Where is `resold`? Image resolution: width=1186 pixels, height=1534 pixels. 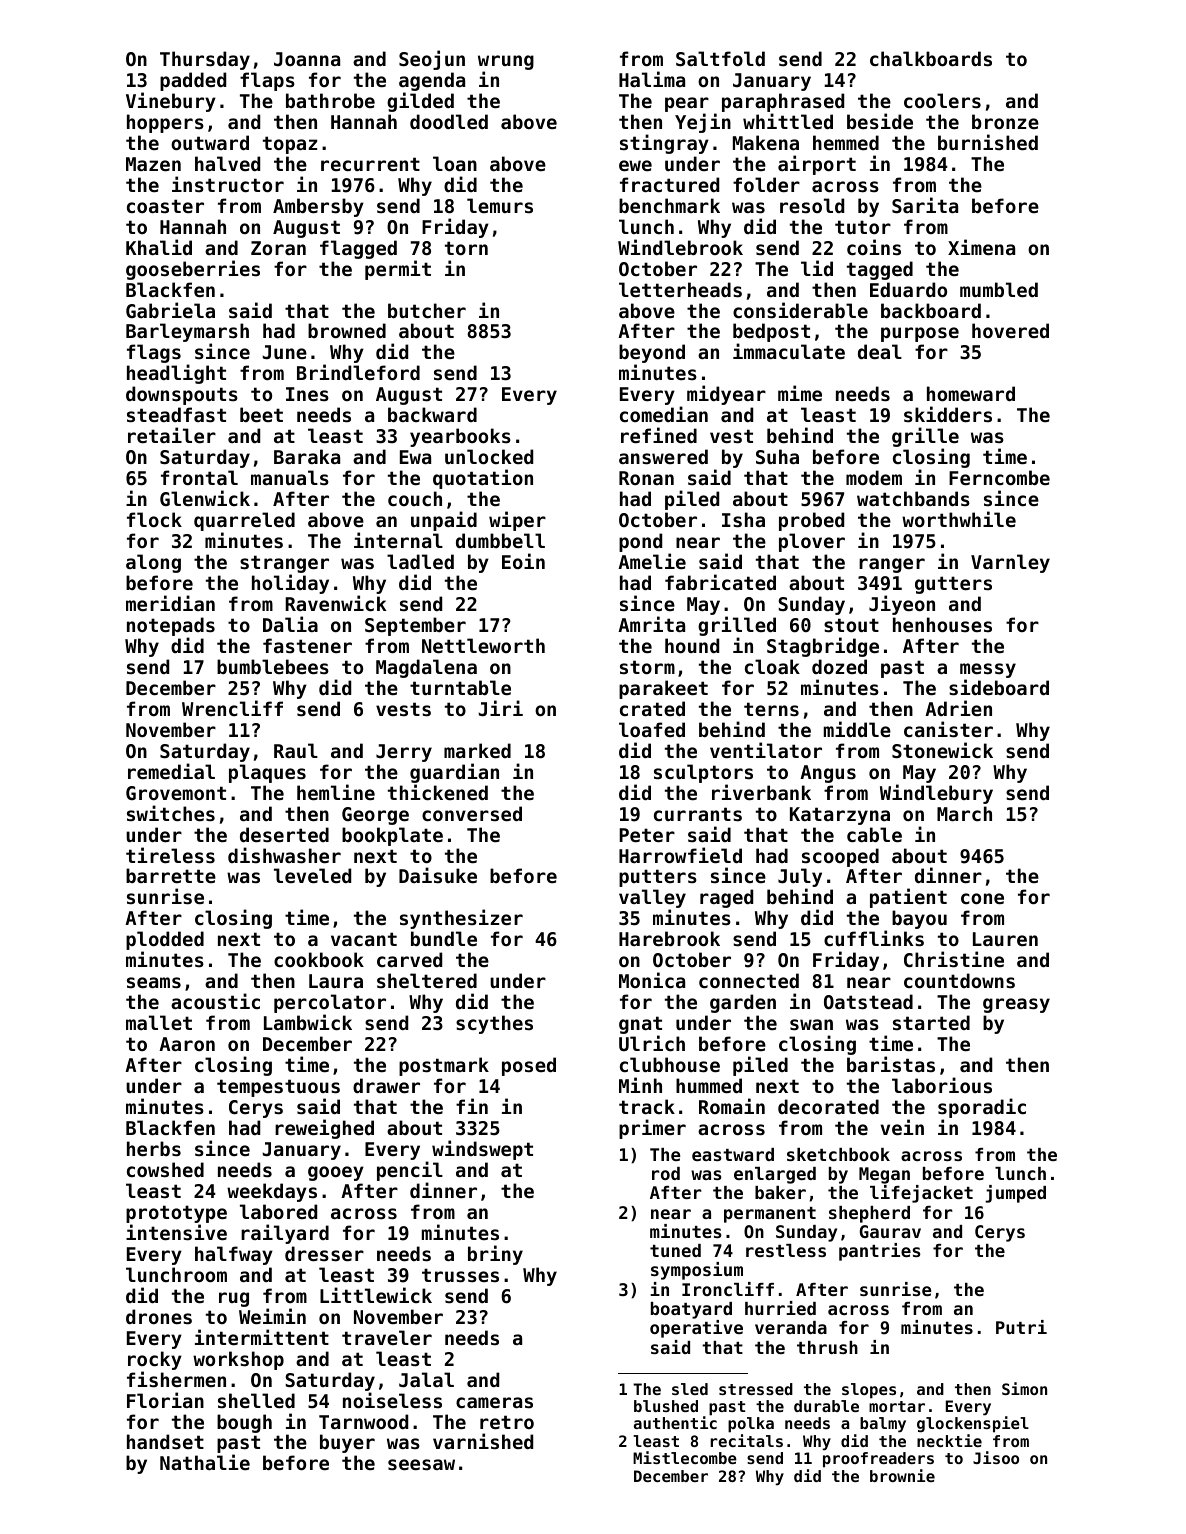 resold is located at coordinates (812, 205).
